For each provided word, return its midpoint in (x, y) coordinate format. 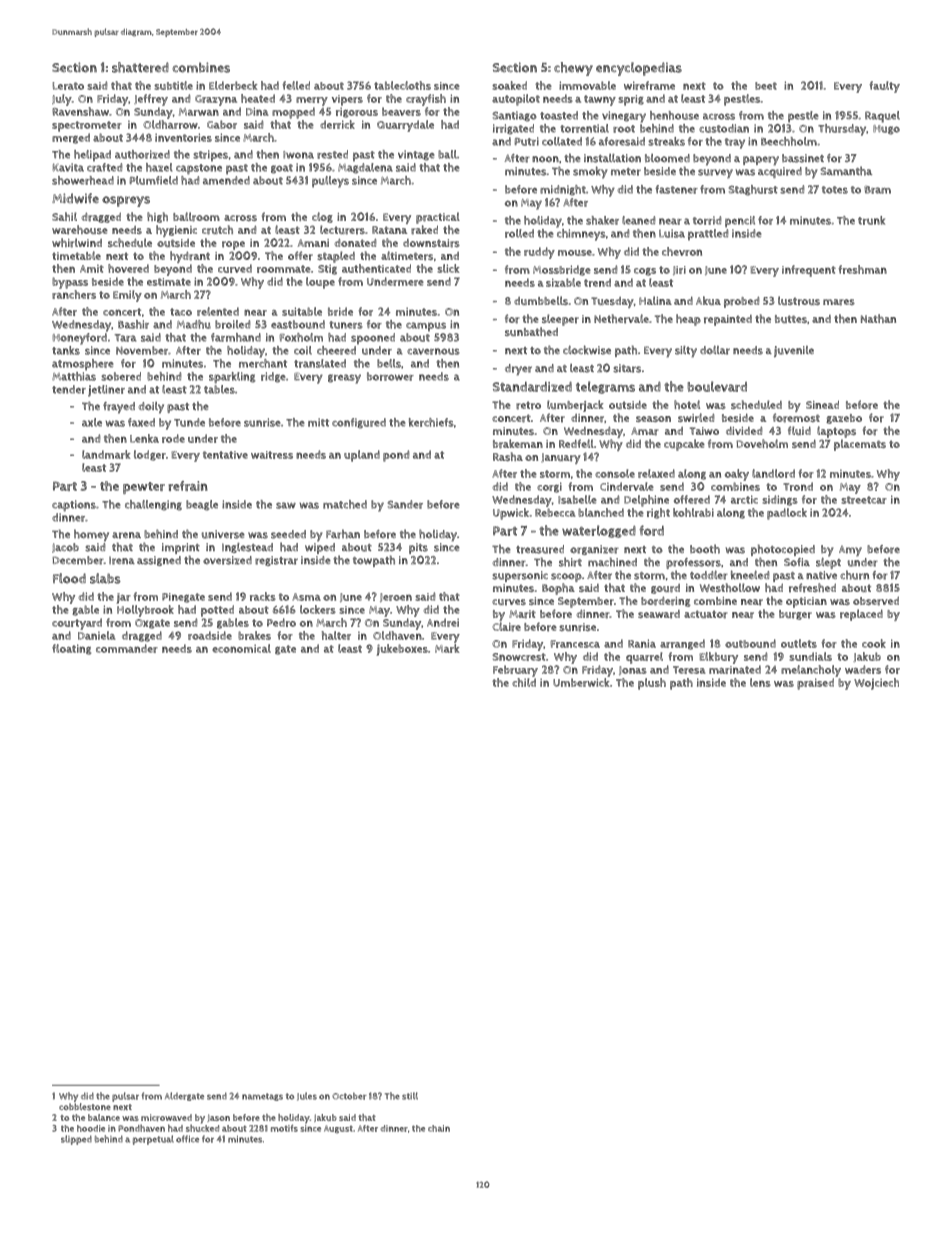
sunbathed (531, 331)
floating (71, 649)
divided (744, 430)
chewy (573, 69)
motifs (284, 1128)
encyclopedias (639, 69)
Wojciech (876, 684)
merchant (263, 363)
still (410, 1096)
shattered (140, 67)
